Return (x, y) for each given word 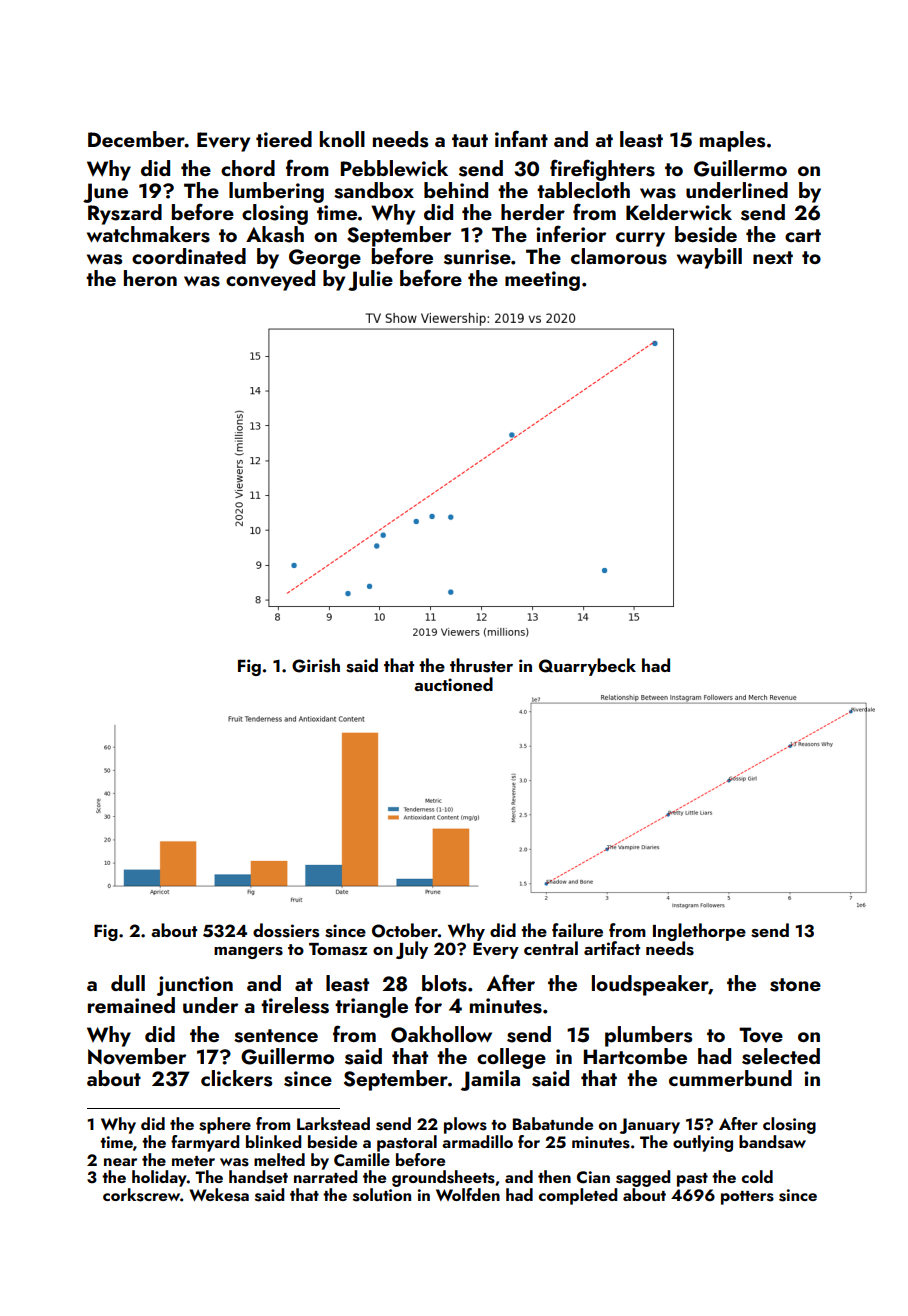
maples (732, 141)
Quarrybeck (587, 667)
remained (131, 1005)
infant (521, 138)
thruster (481, 665)
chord (248, 168)
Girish (316, 665)
